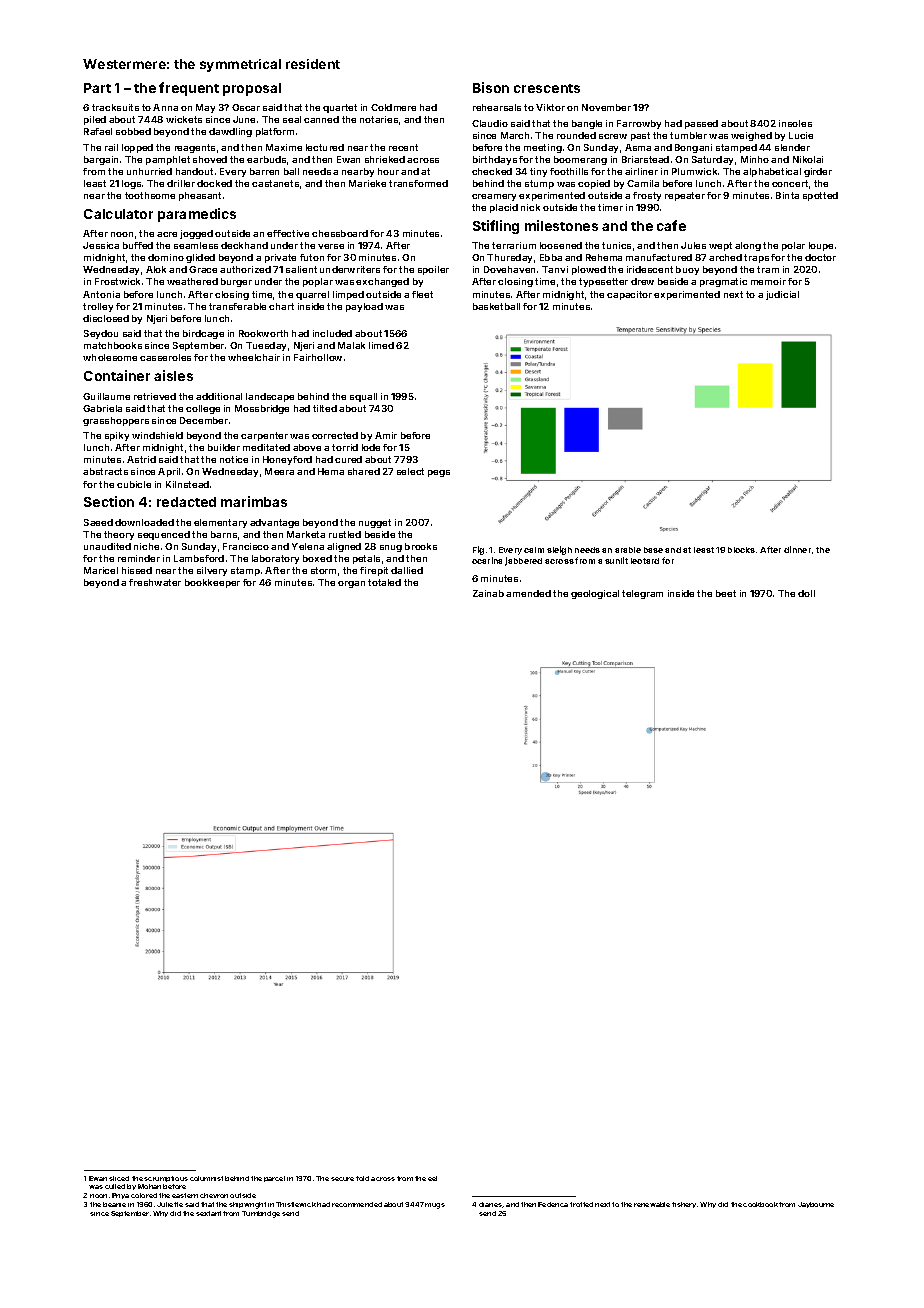 The height and width of the document is (1308, 924). Describe the element at coordinates (114, 1204) in the document. I see `beanie` at that location.
